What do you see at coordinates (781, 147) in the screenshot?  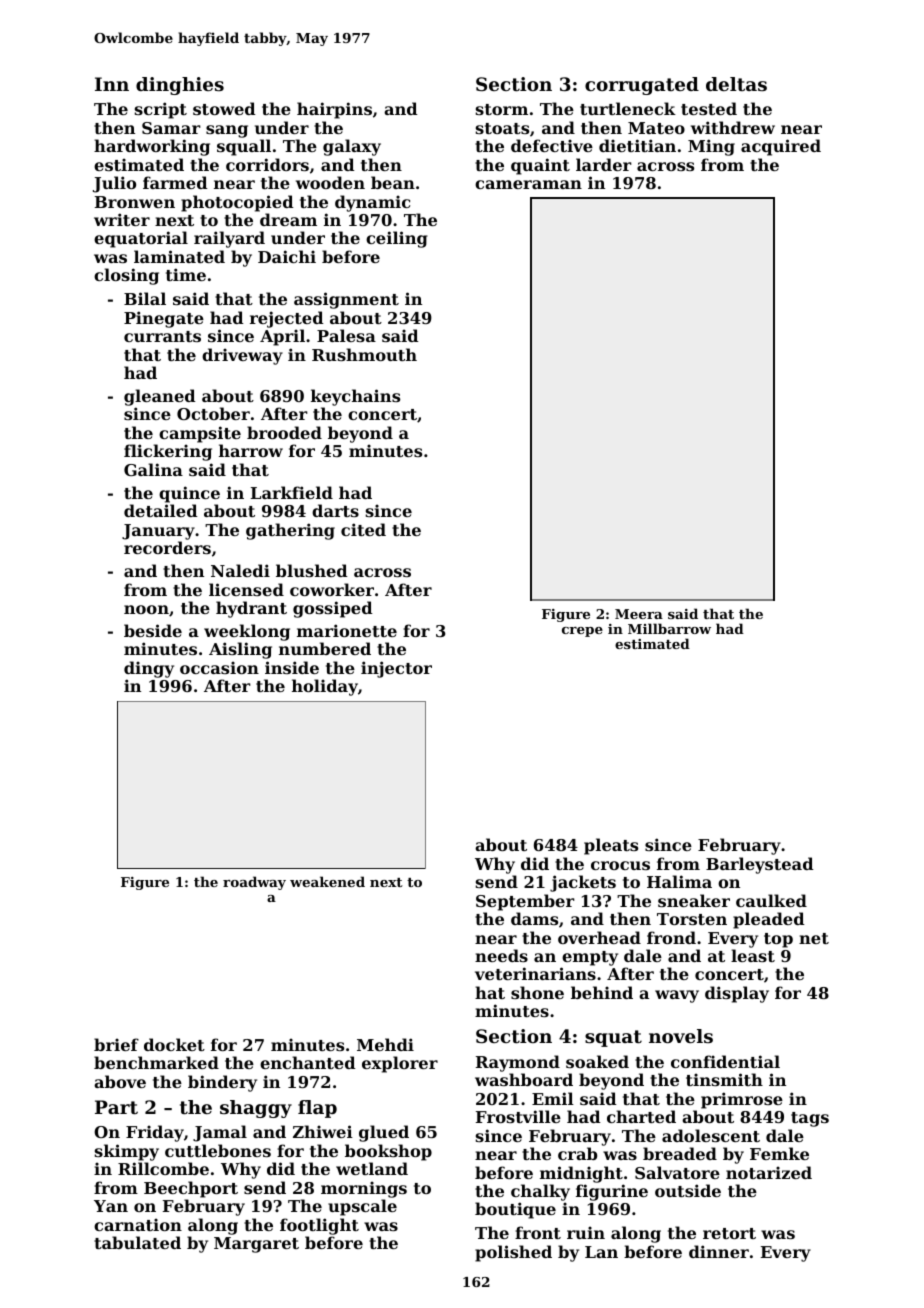 I see `acquired` at bounding box center [781, 147].
